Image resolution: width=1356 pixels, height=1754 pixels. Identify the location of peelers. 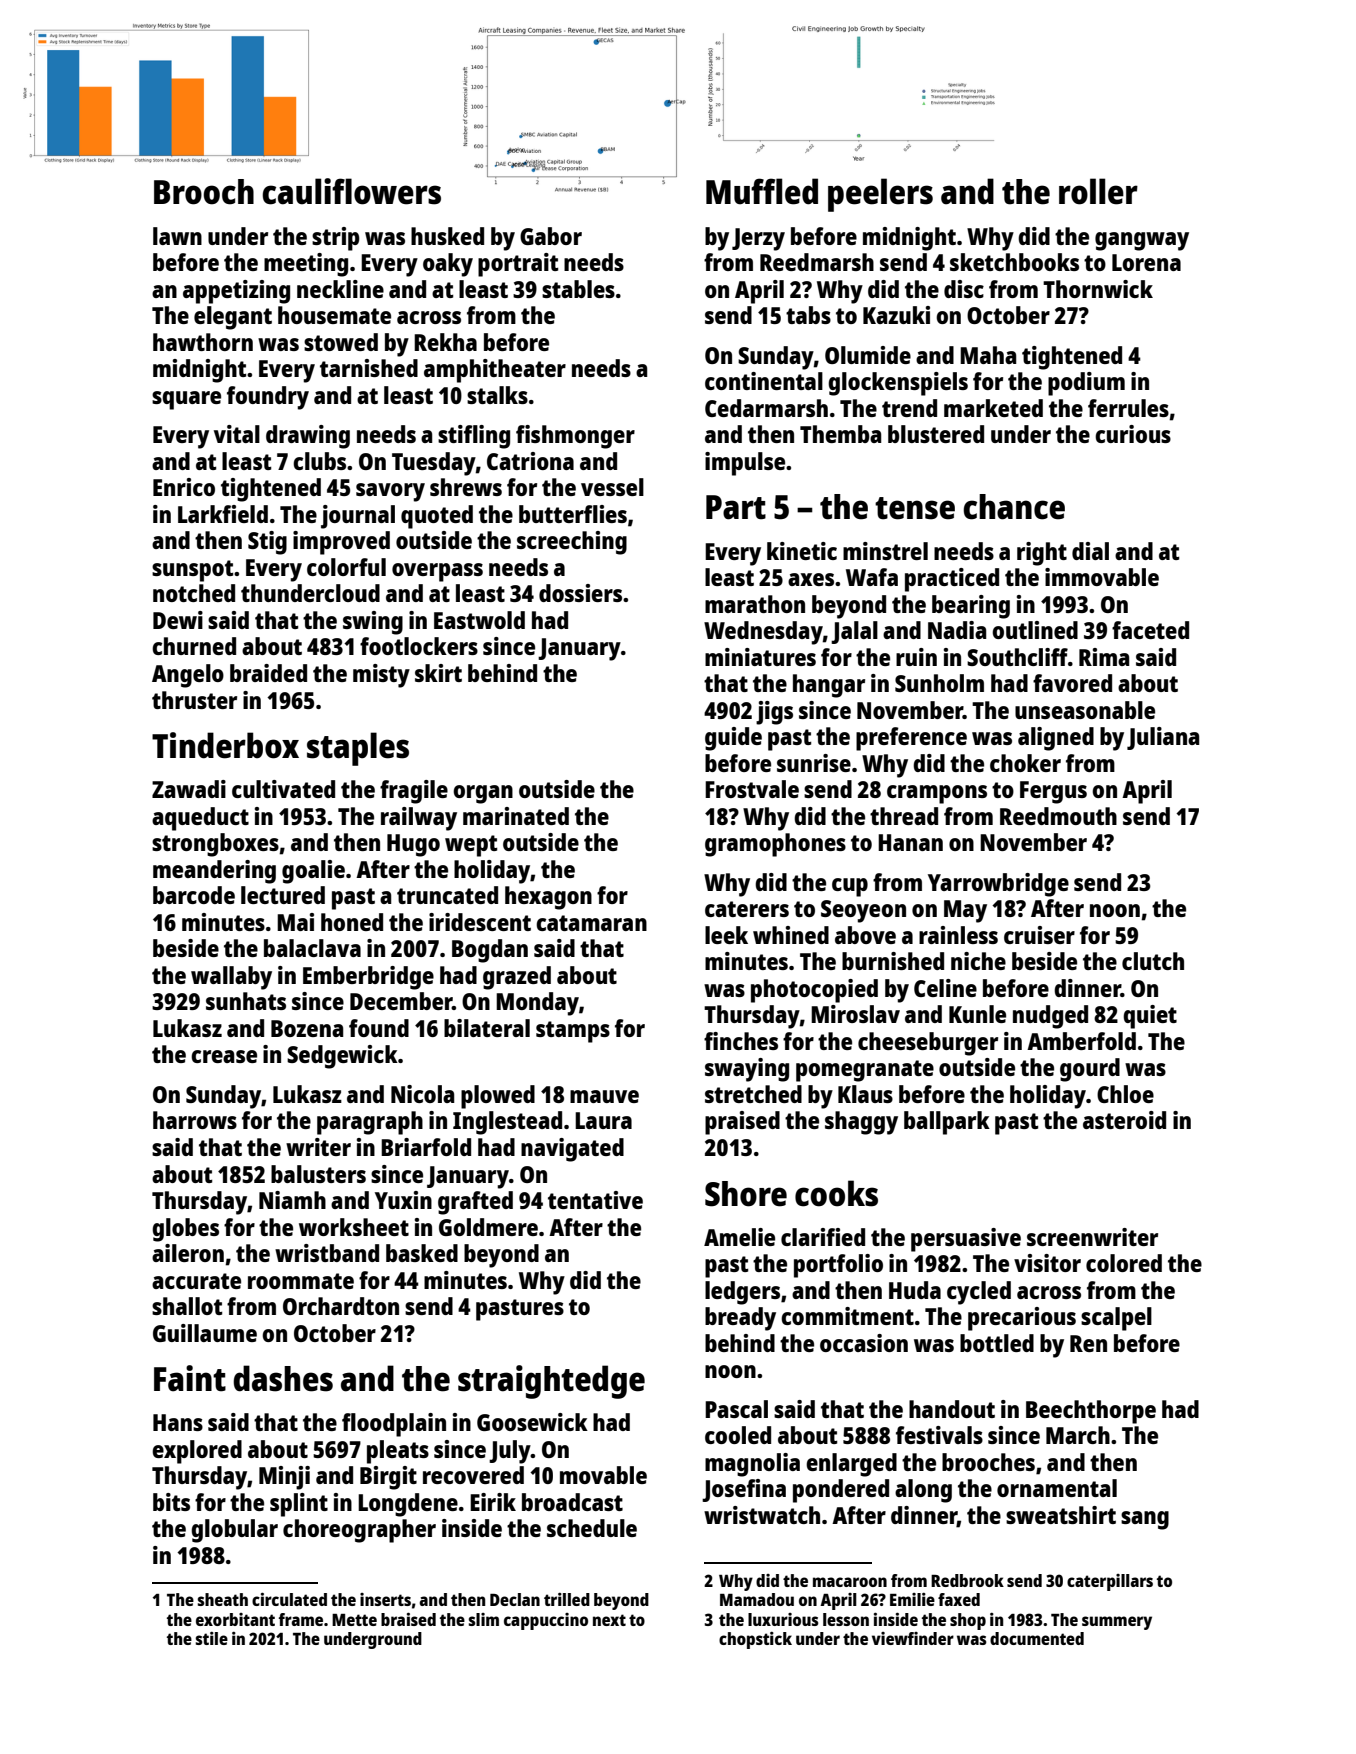
(880, 195).
